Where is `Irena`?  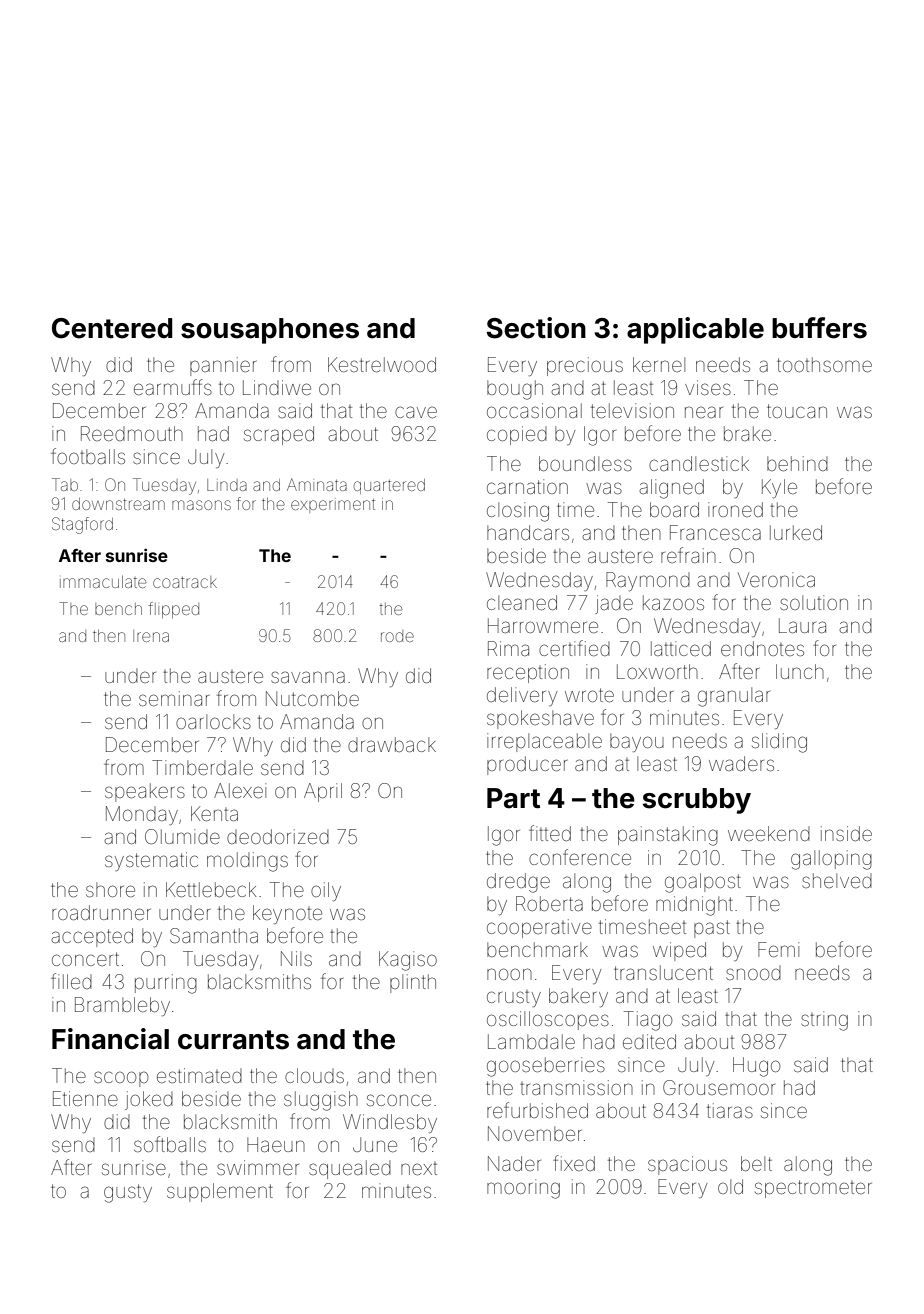
Irena is located at coordinates (151, 636).
